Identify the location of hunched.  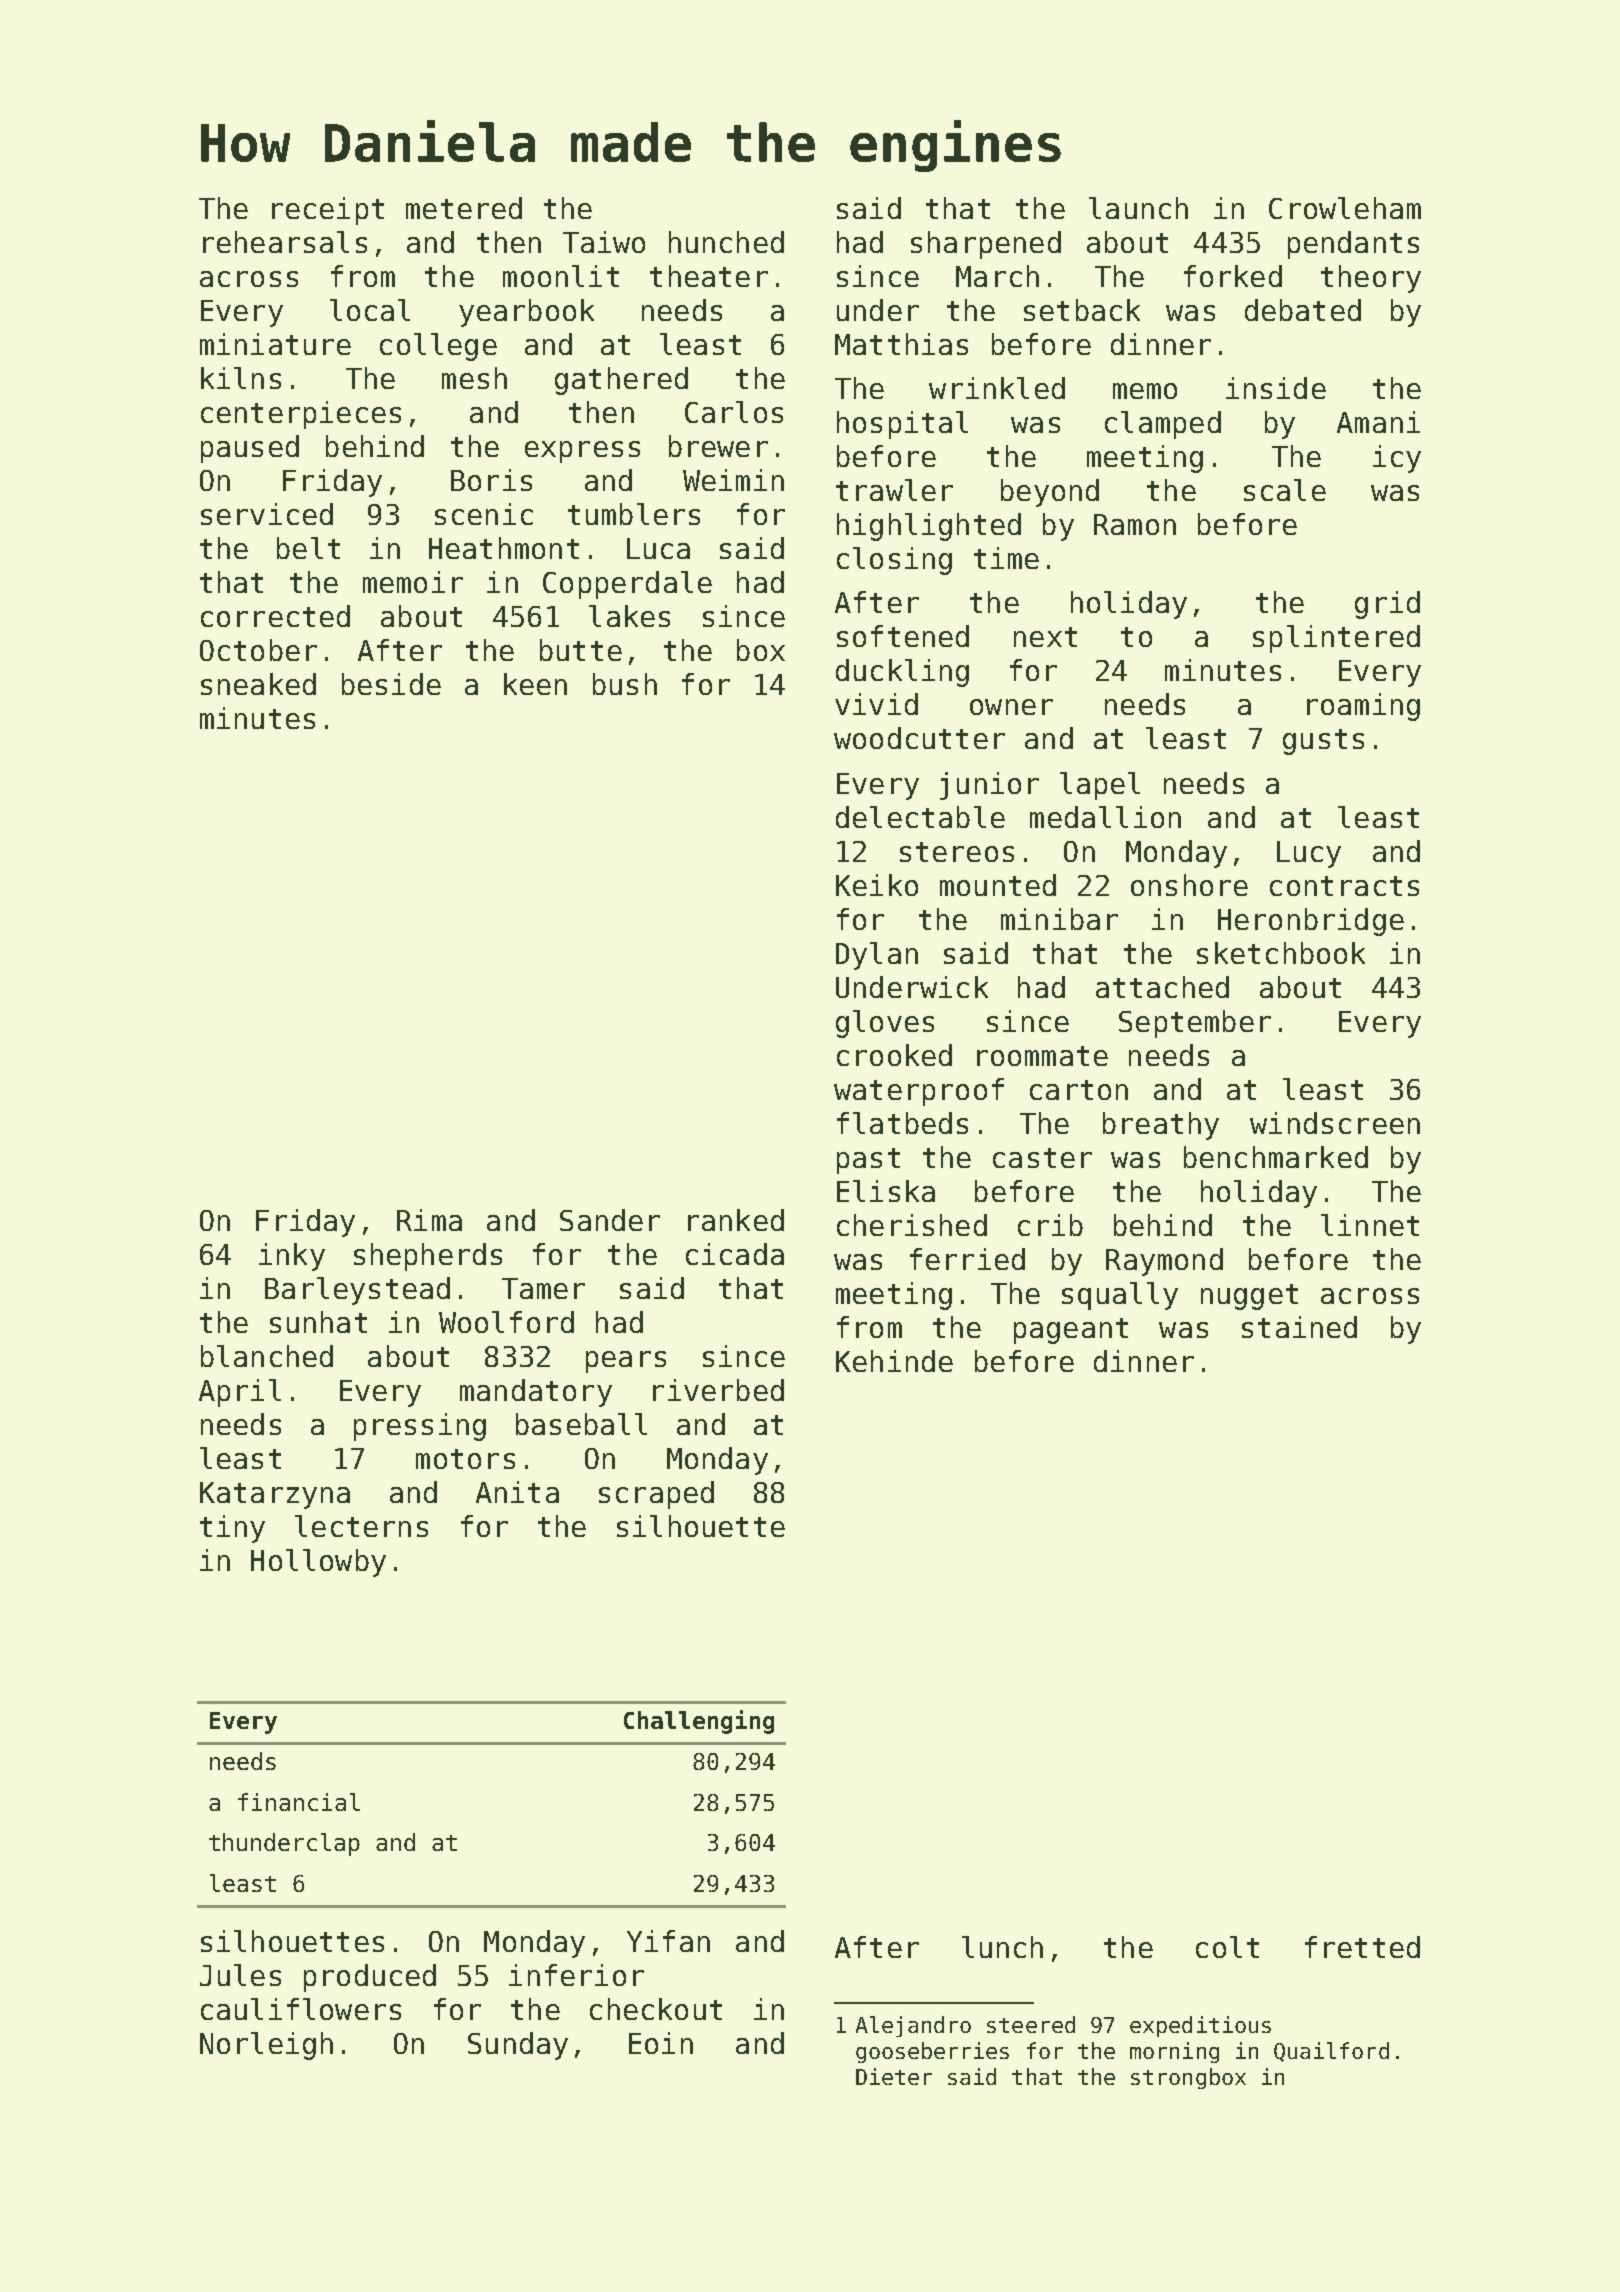
(726, 242).
